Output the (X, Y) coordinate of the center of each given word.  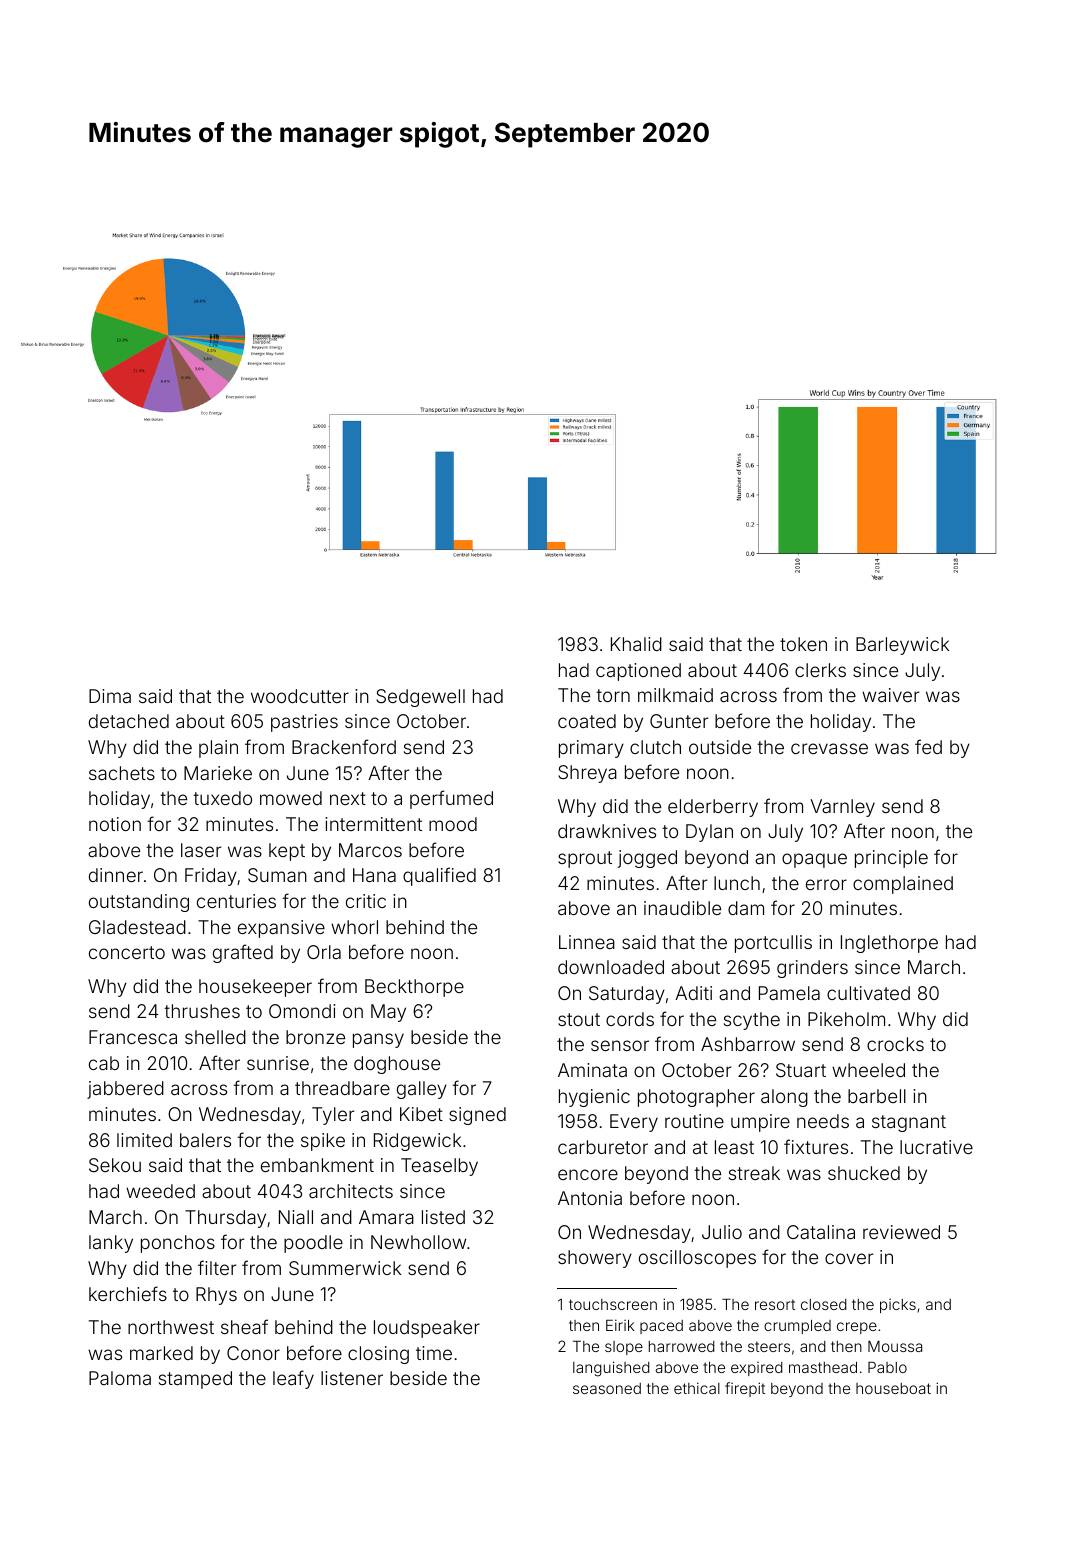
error (826, 884)
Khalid (636, 644)
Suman (277, 875)
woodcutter (300, 696)
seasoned (607, 1388)
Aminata (592, 1070)
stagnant (909, 1123)
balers (205, 1140)
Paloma (120, 1378)
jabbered (125, 1090)
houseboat (893, 1388)
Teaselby (439, 1167)
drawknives (607, 831)
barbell (877, 1096)
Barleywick (902, 646)
